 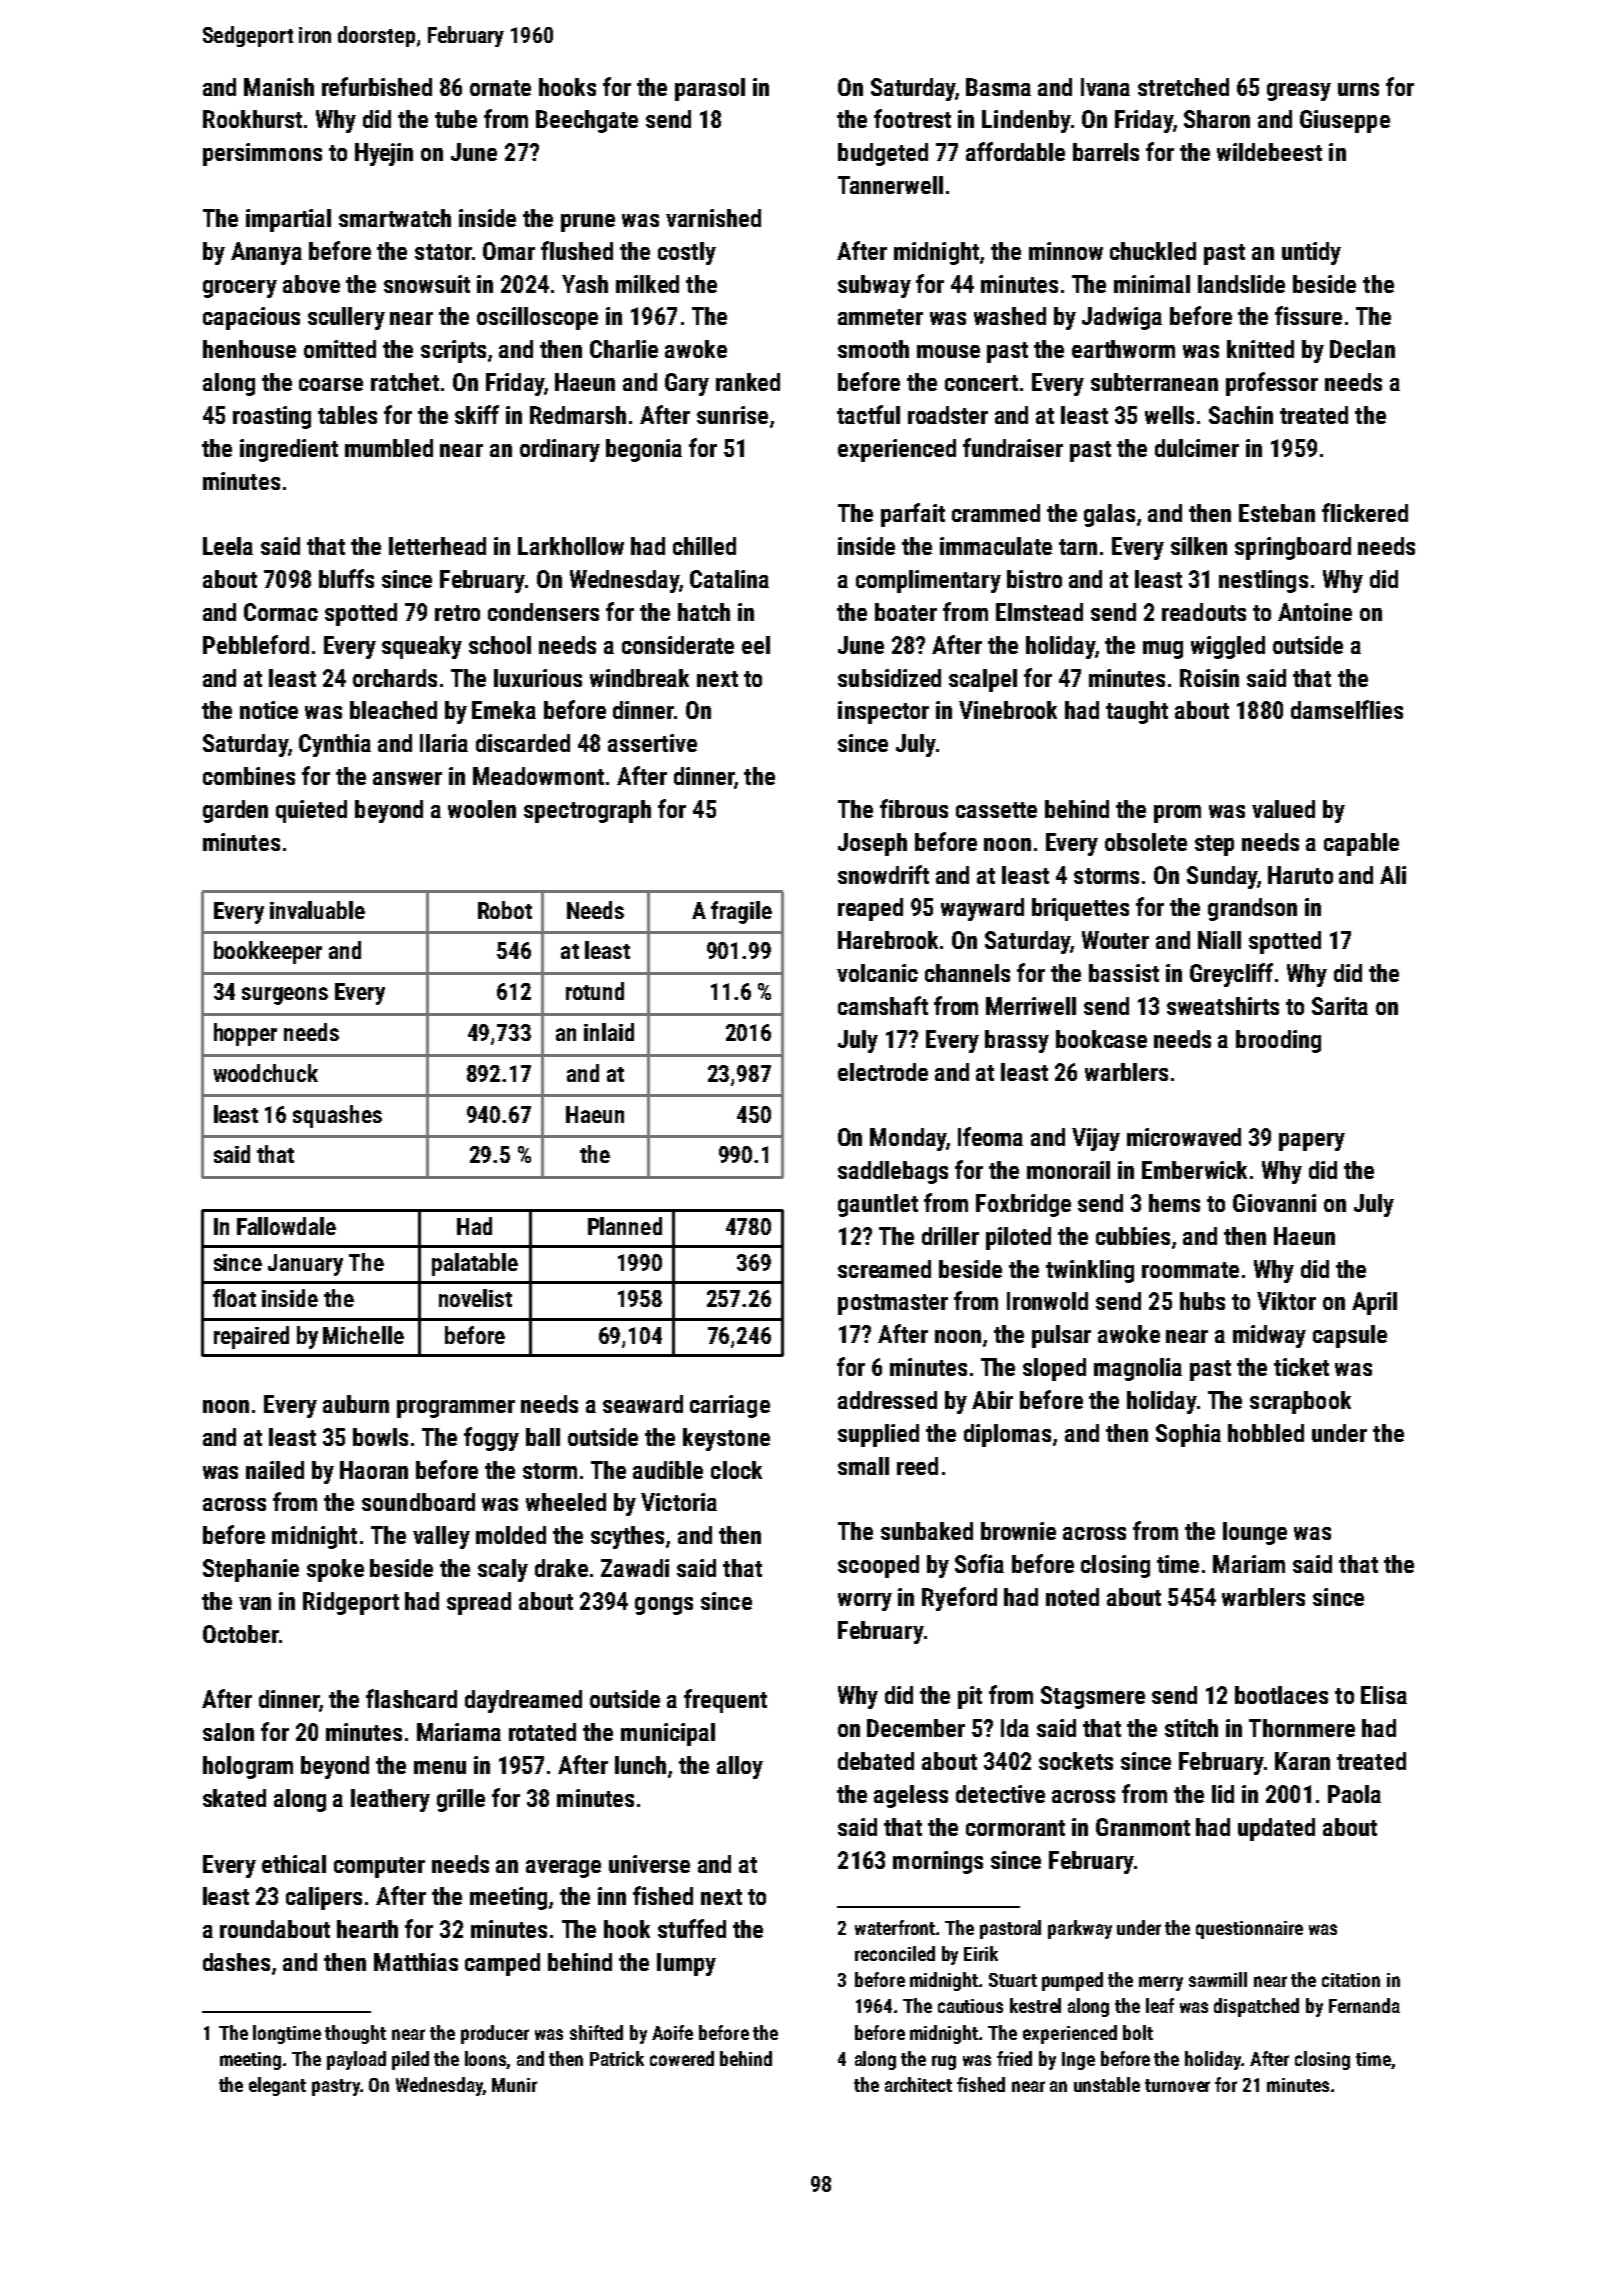 What do you see at coordinates (1361, 844) in the screenshot?
I see `capable` at bounding box center [1361, 844].
